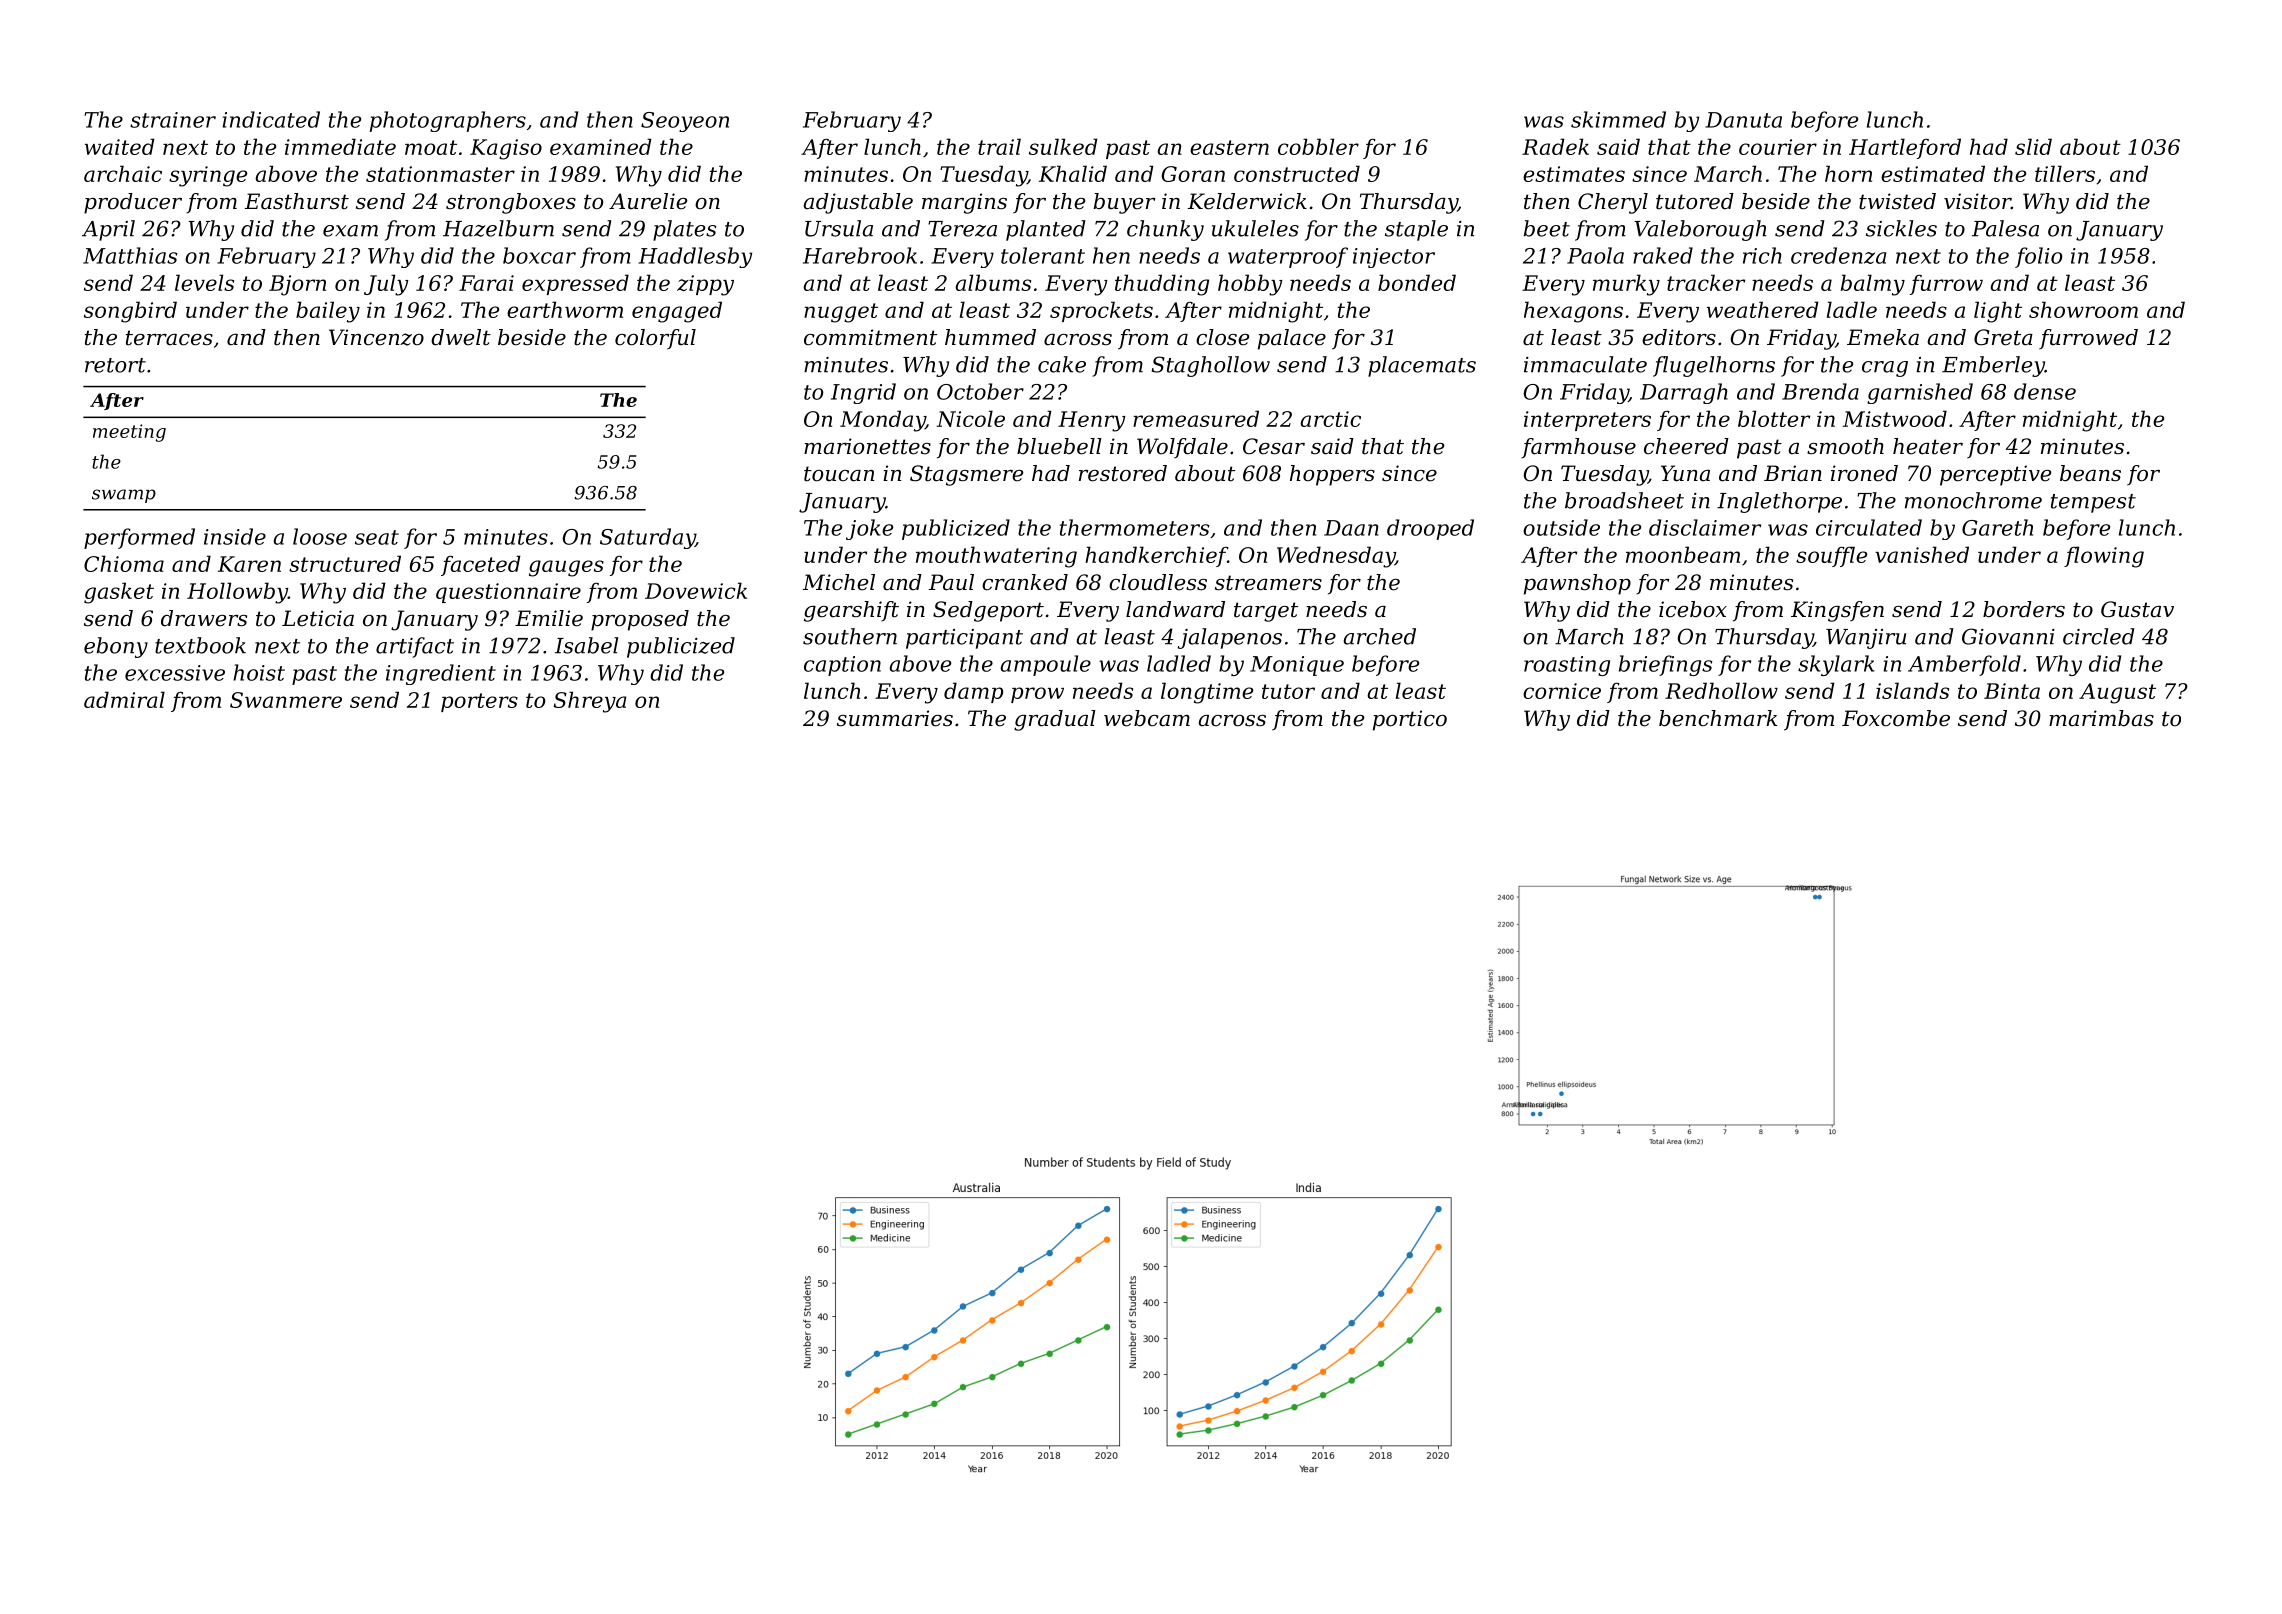 Image resolution: width=2282 pixels, height=1614 pixels. Describe the element at coordinates (173, 120) in the screenshot. I see `strainer` at that location.
